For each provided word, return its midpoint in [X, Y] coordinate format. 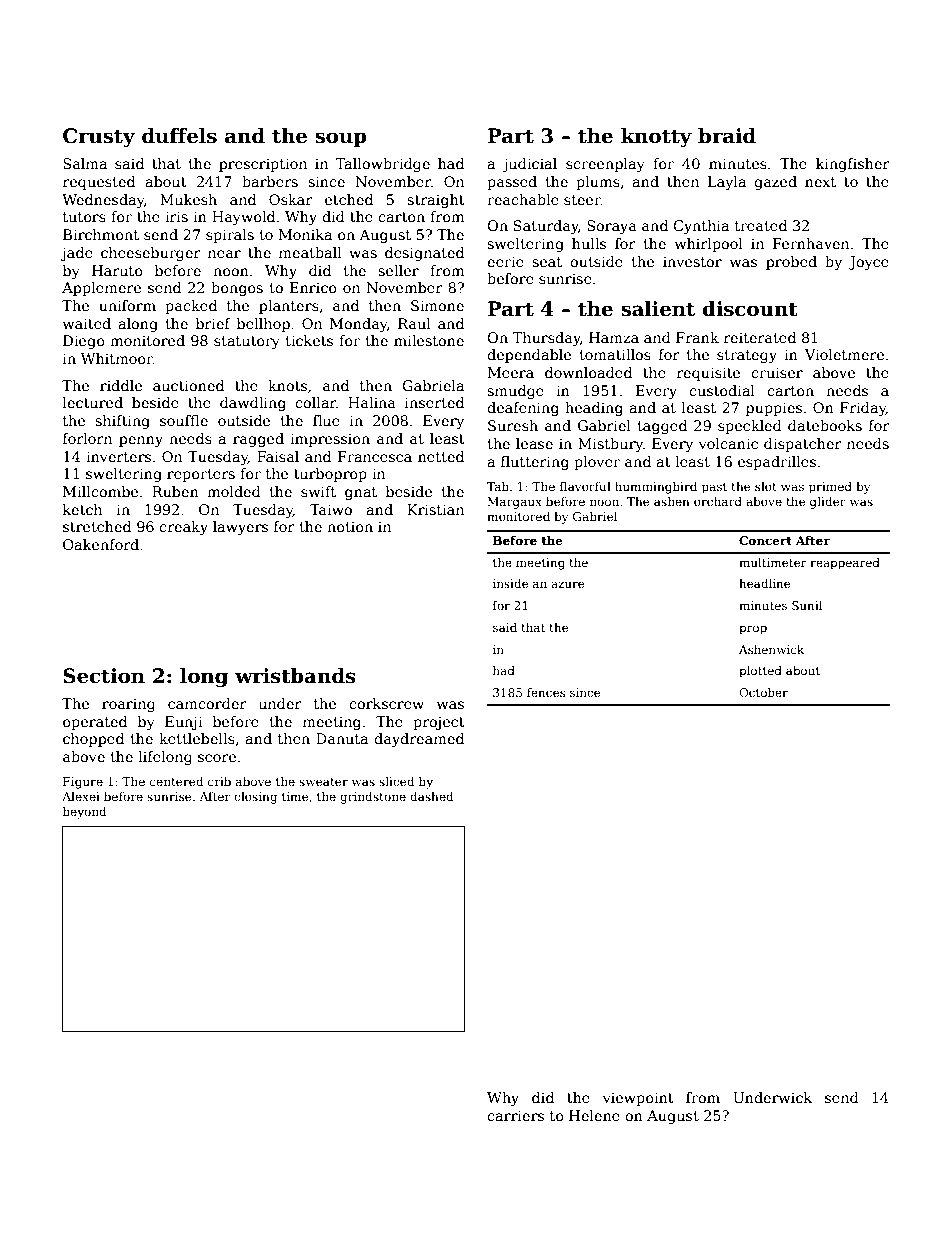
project [439, 723]
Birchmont [101, 234]
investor [692, 261]
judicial [529, 165]
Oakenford [101, 544]
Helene [594, 1115]
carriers [515, 1115]
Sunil [807, 605]
